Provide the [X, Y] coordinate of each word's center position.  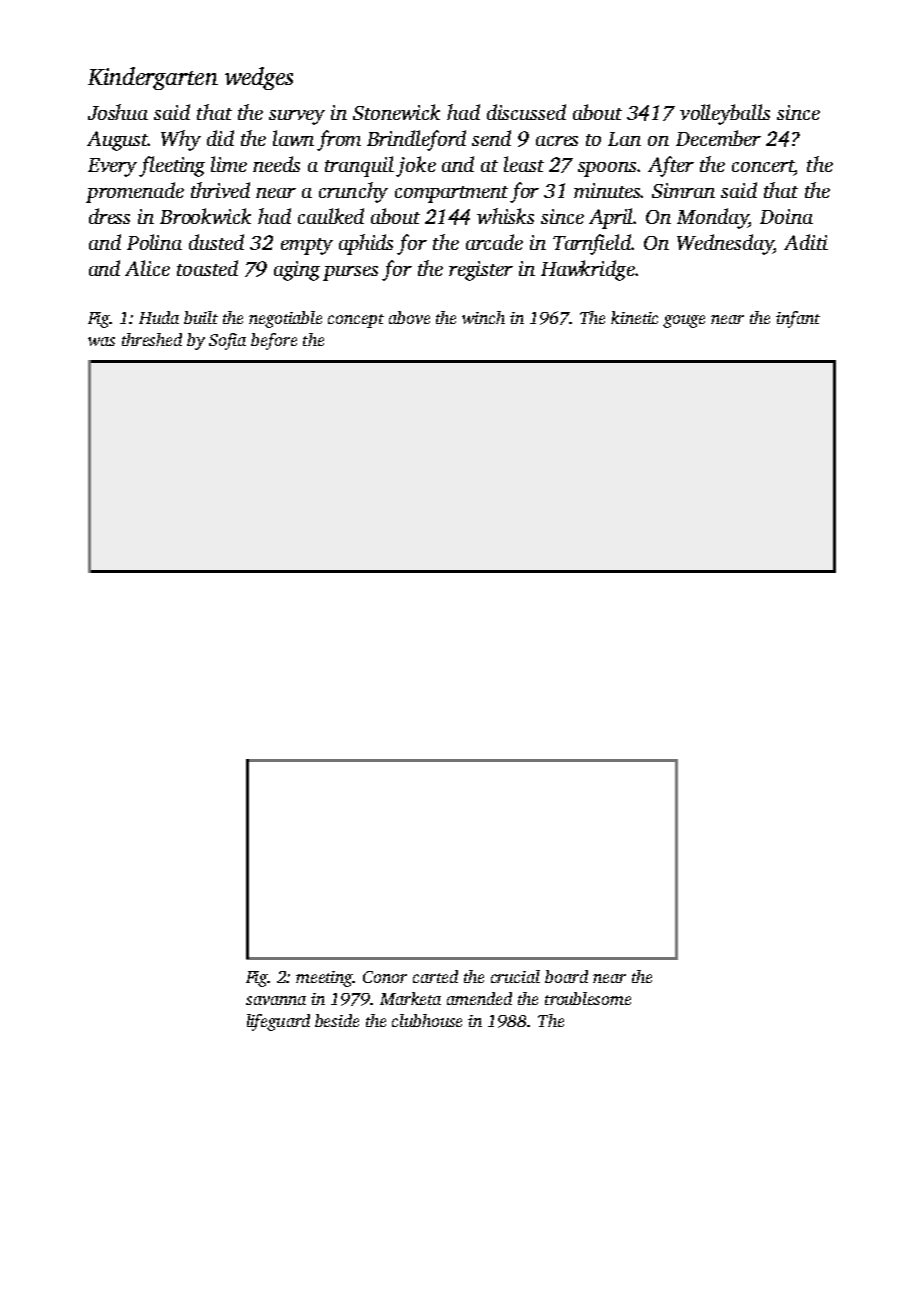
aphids [366, 244]
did [220, 138]
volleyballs [725, 114]
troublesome [588, 998]
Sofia [227, 341]
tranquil [359, 166]
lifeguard [278, 1022]
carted [435, 976]
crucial [515, 976]
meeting [325, 979]
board [566, 976]
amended [479, 998]
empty [307, 246]
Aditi [806, 242]
